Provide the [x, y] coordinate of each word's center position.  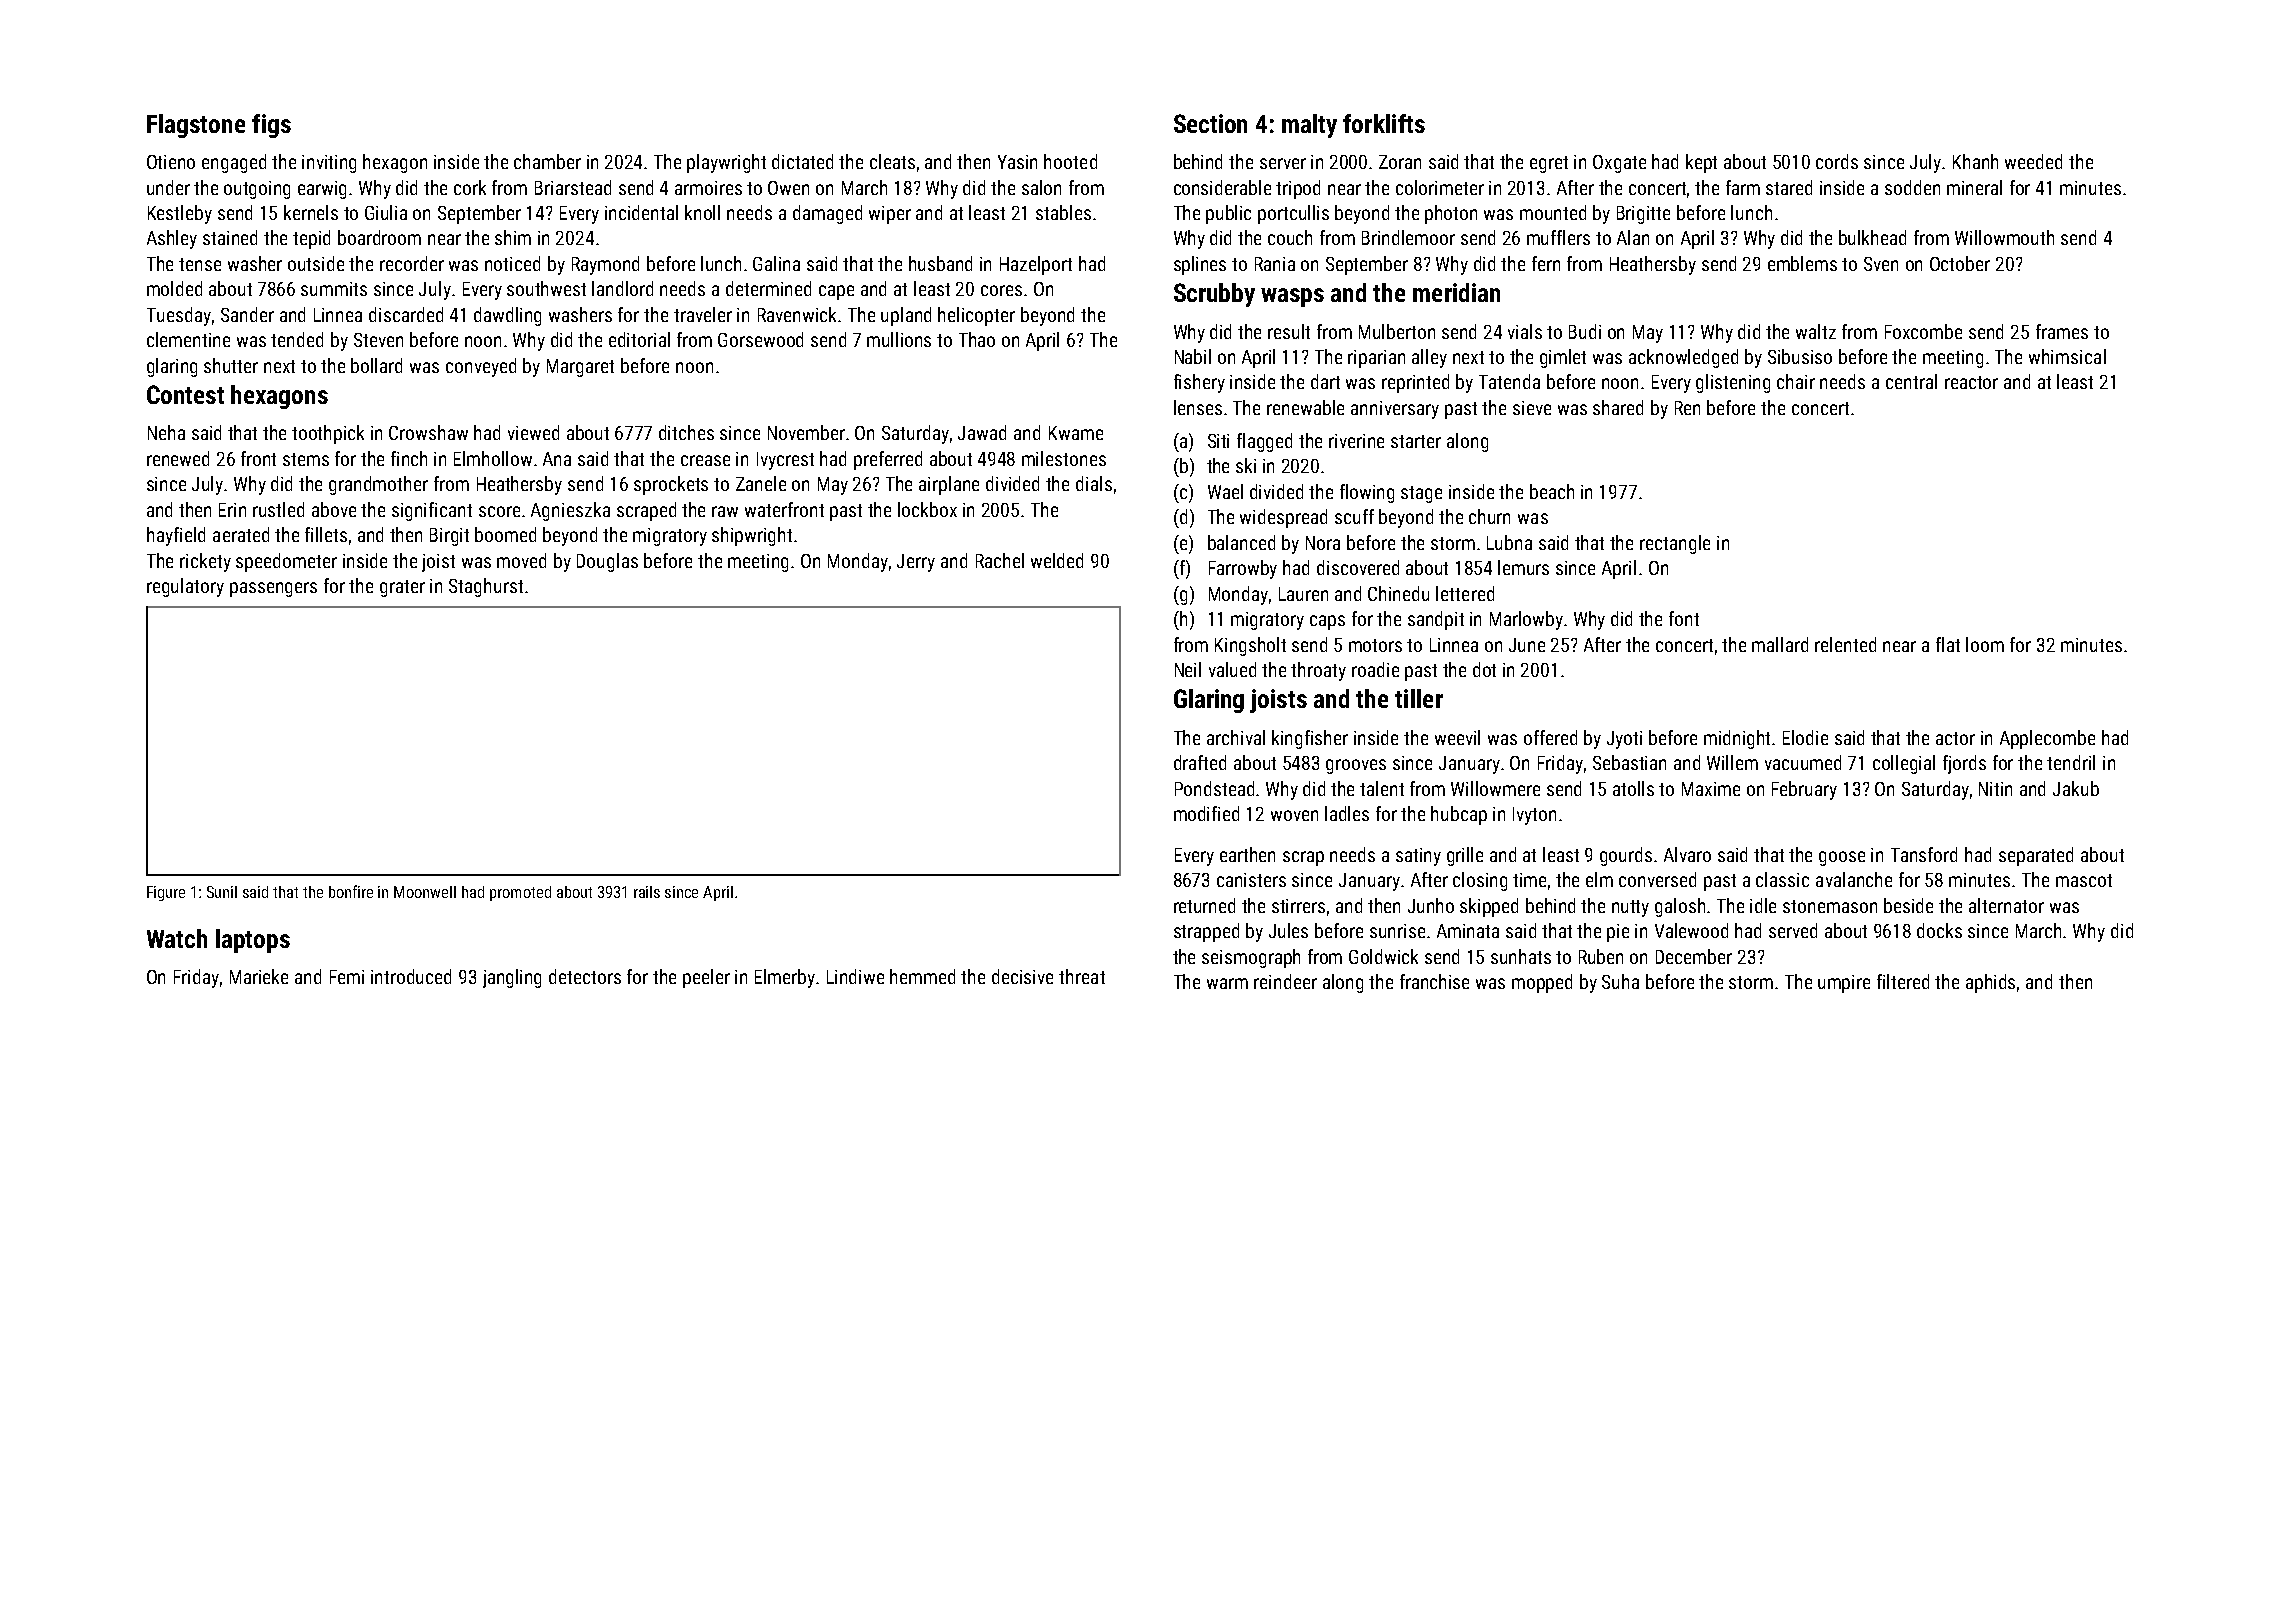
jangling [512, 978]
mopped [1542, 983]
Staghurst [486, 587]
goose [1842, 858]
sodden [1912, 187]
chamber [547, 161]
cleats [892, 161]
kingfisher [1310, 739]
